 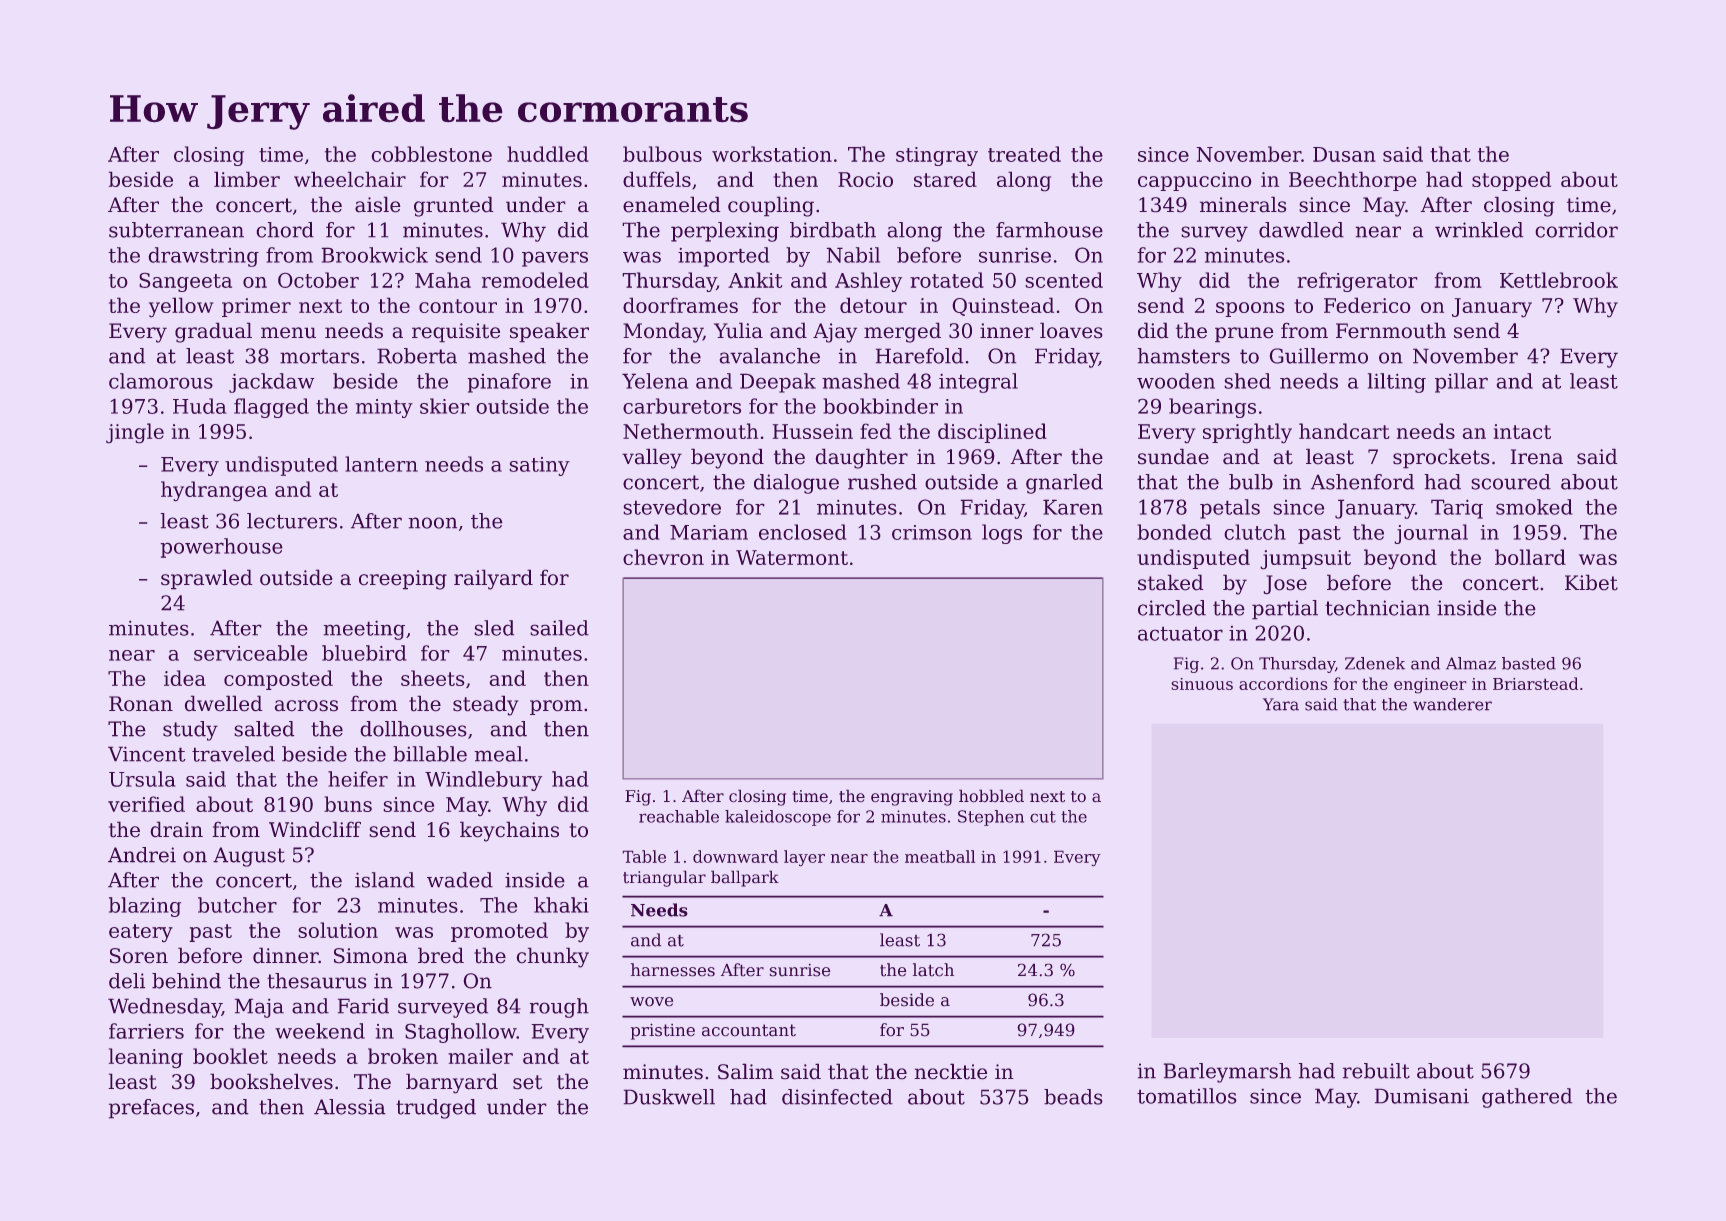 What do you see at coordinates (432, 154) in the image?
I see `cobblestone` at bounding box center [432, 154].
